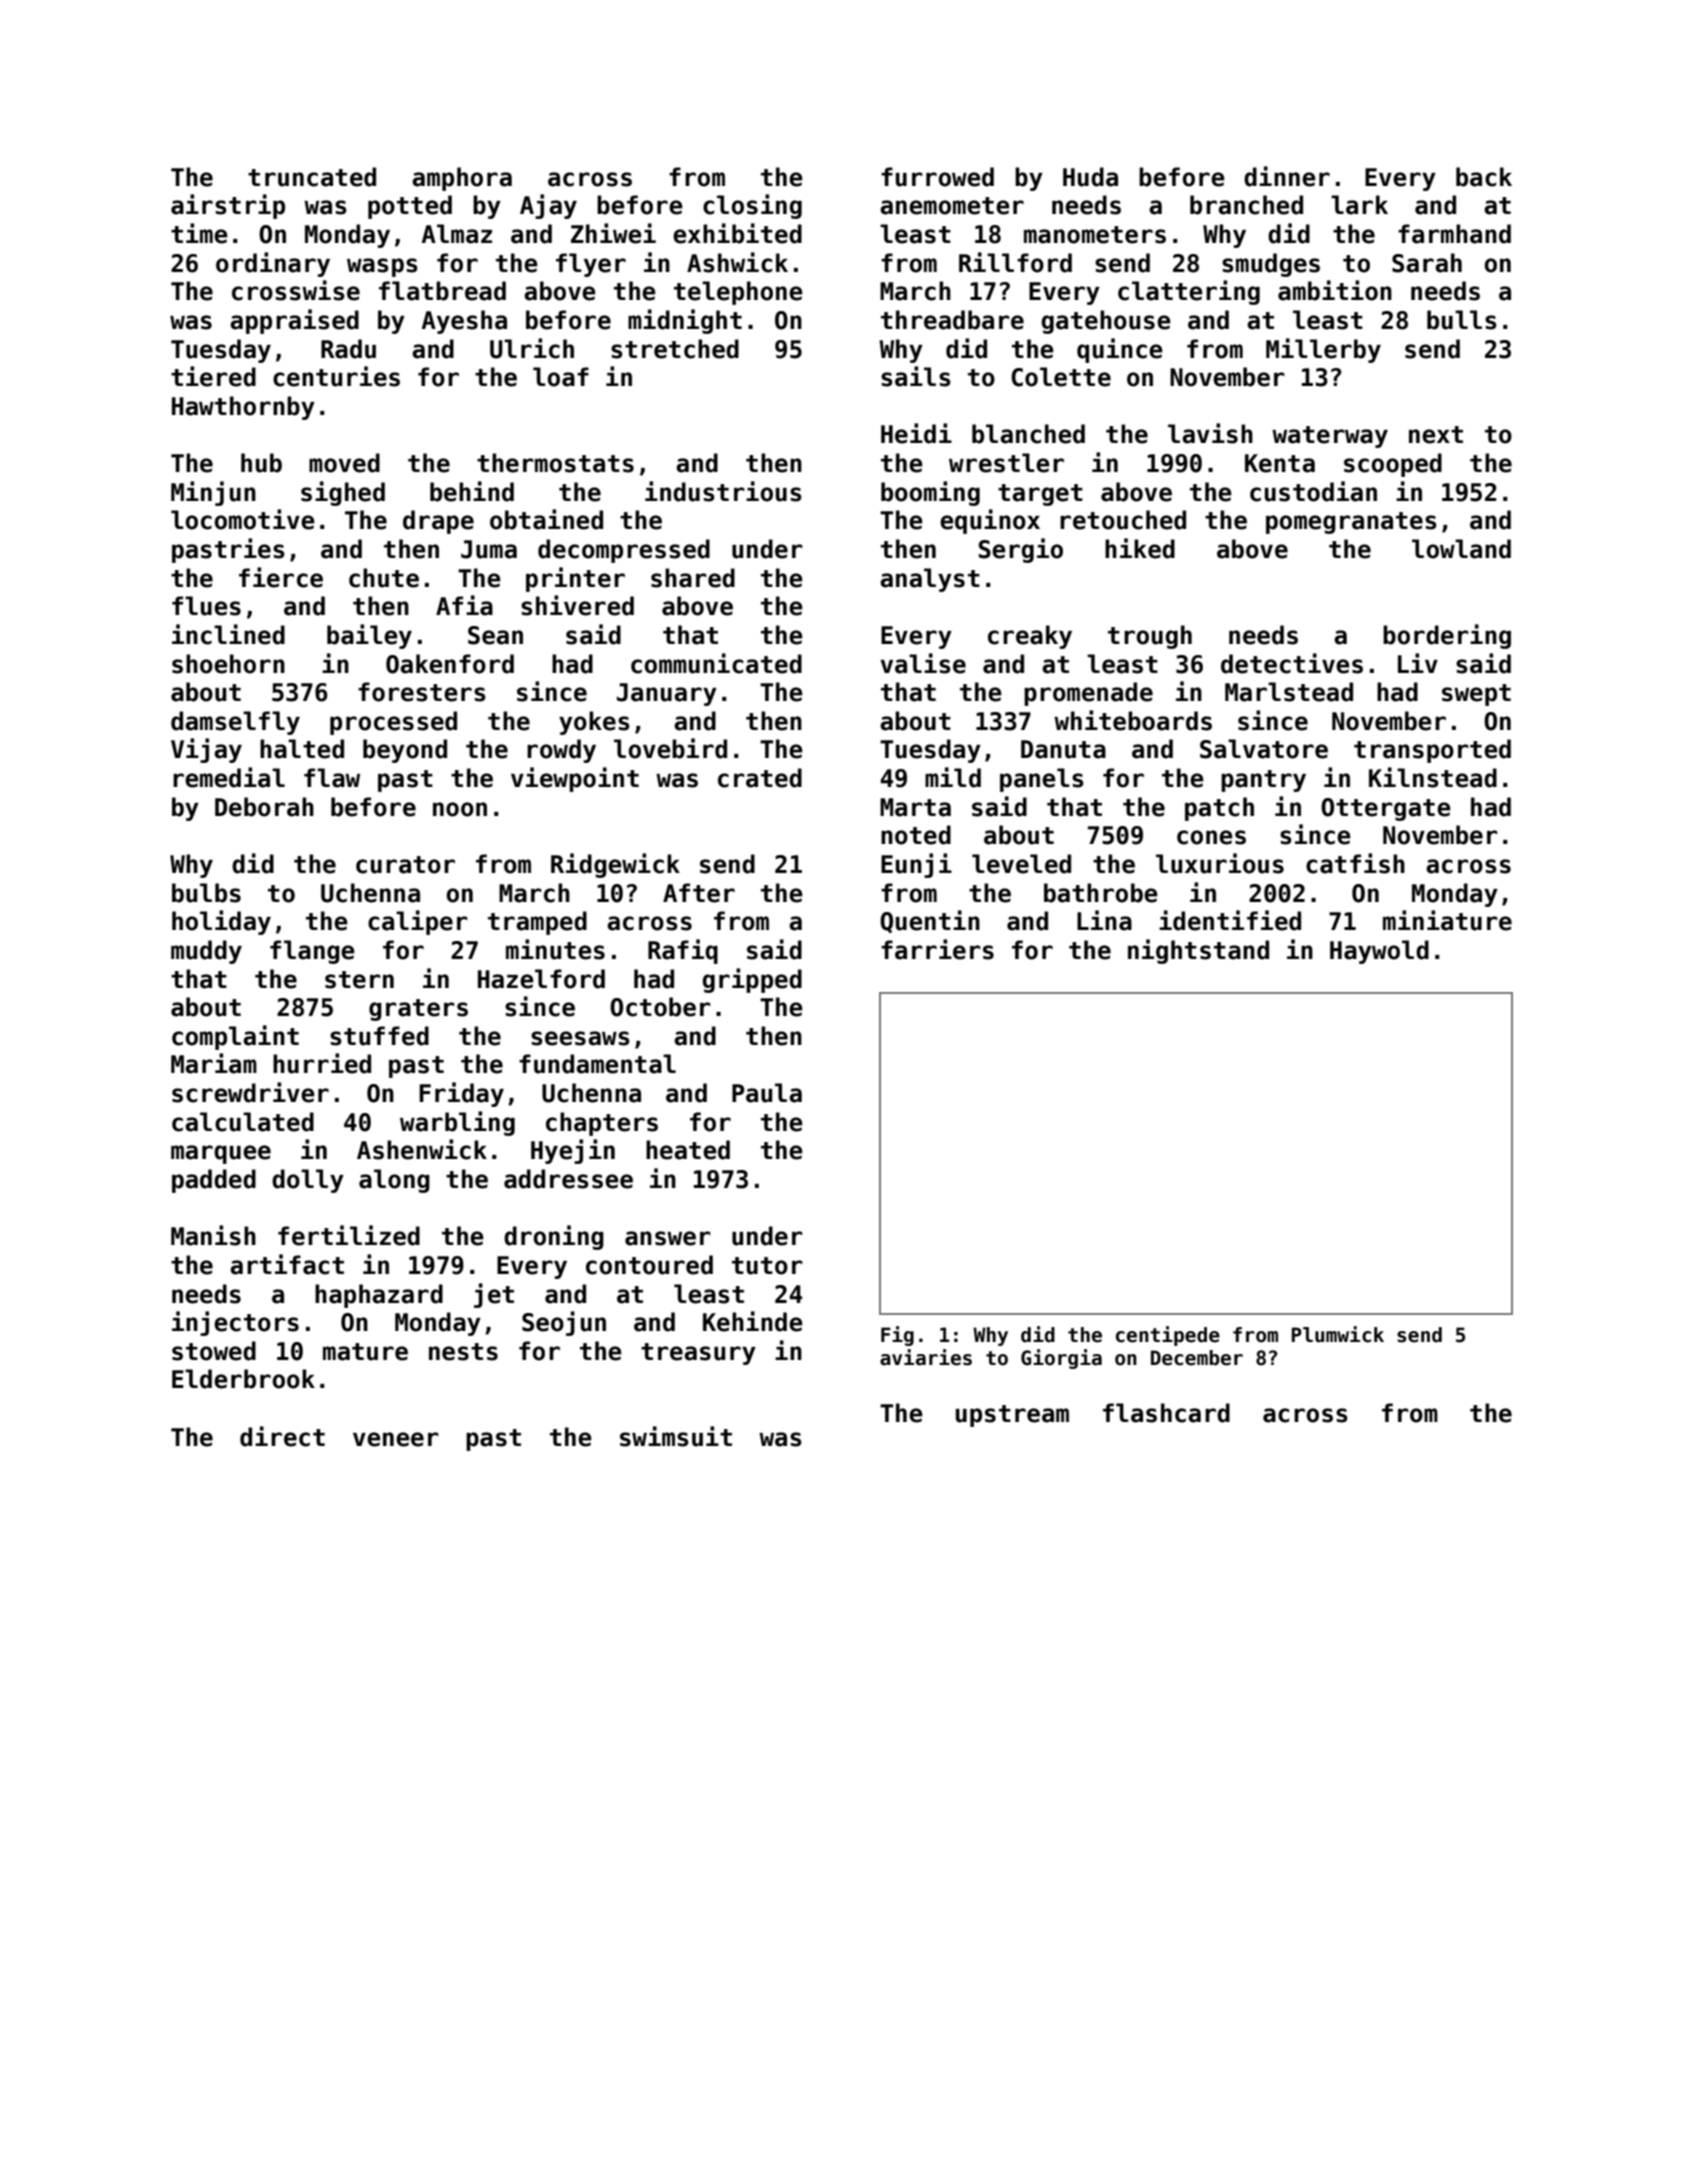 The height and width of the screenshot is (2178, 1683). What do you see at coordinates (1263, 781) in the screenshot?
I see `pantry` at bounding box center [1263, 781].
